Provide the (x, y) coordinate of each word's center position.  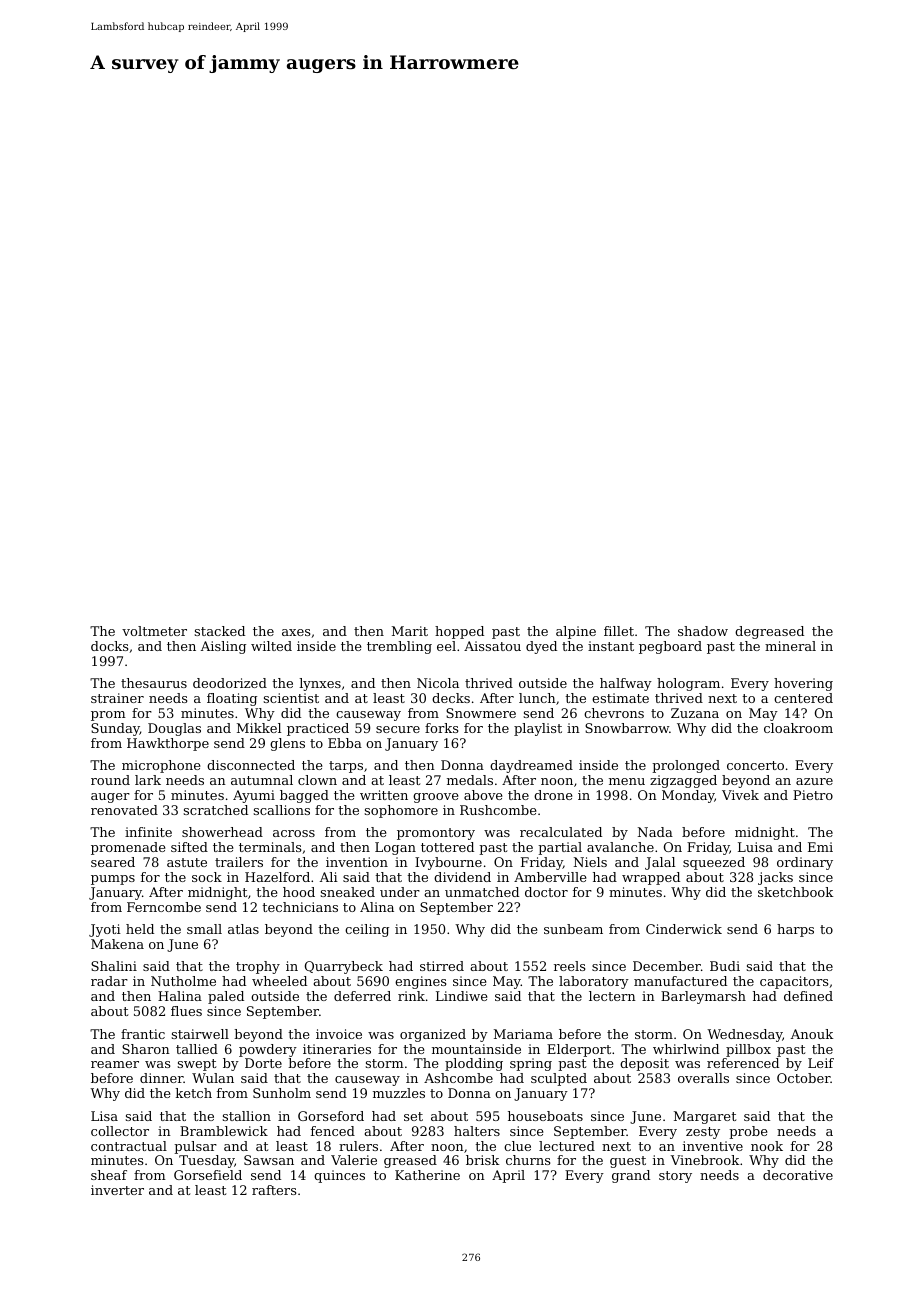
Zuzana (695, 713)
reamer (115, 1064)
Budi (725, 966)
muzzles (399, 1093)
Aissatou (492, 646)
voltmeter (154, 631)
